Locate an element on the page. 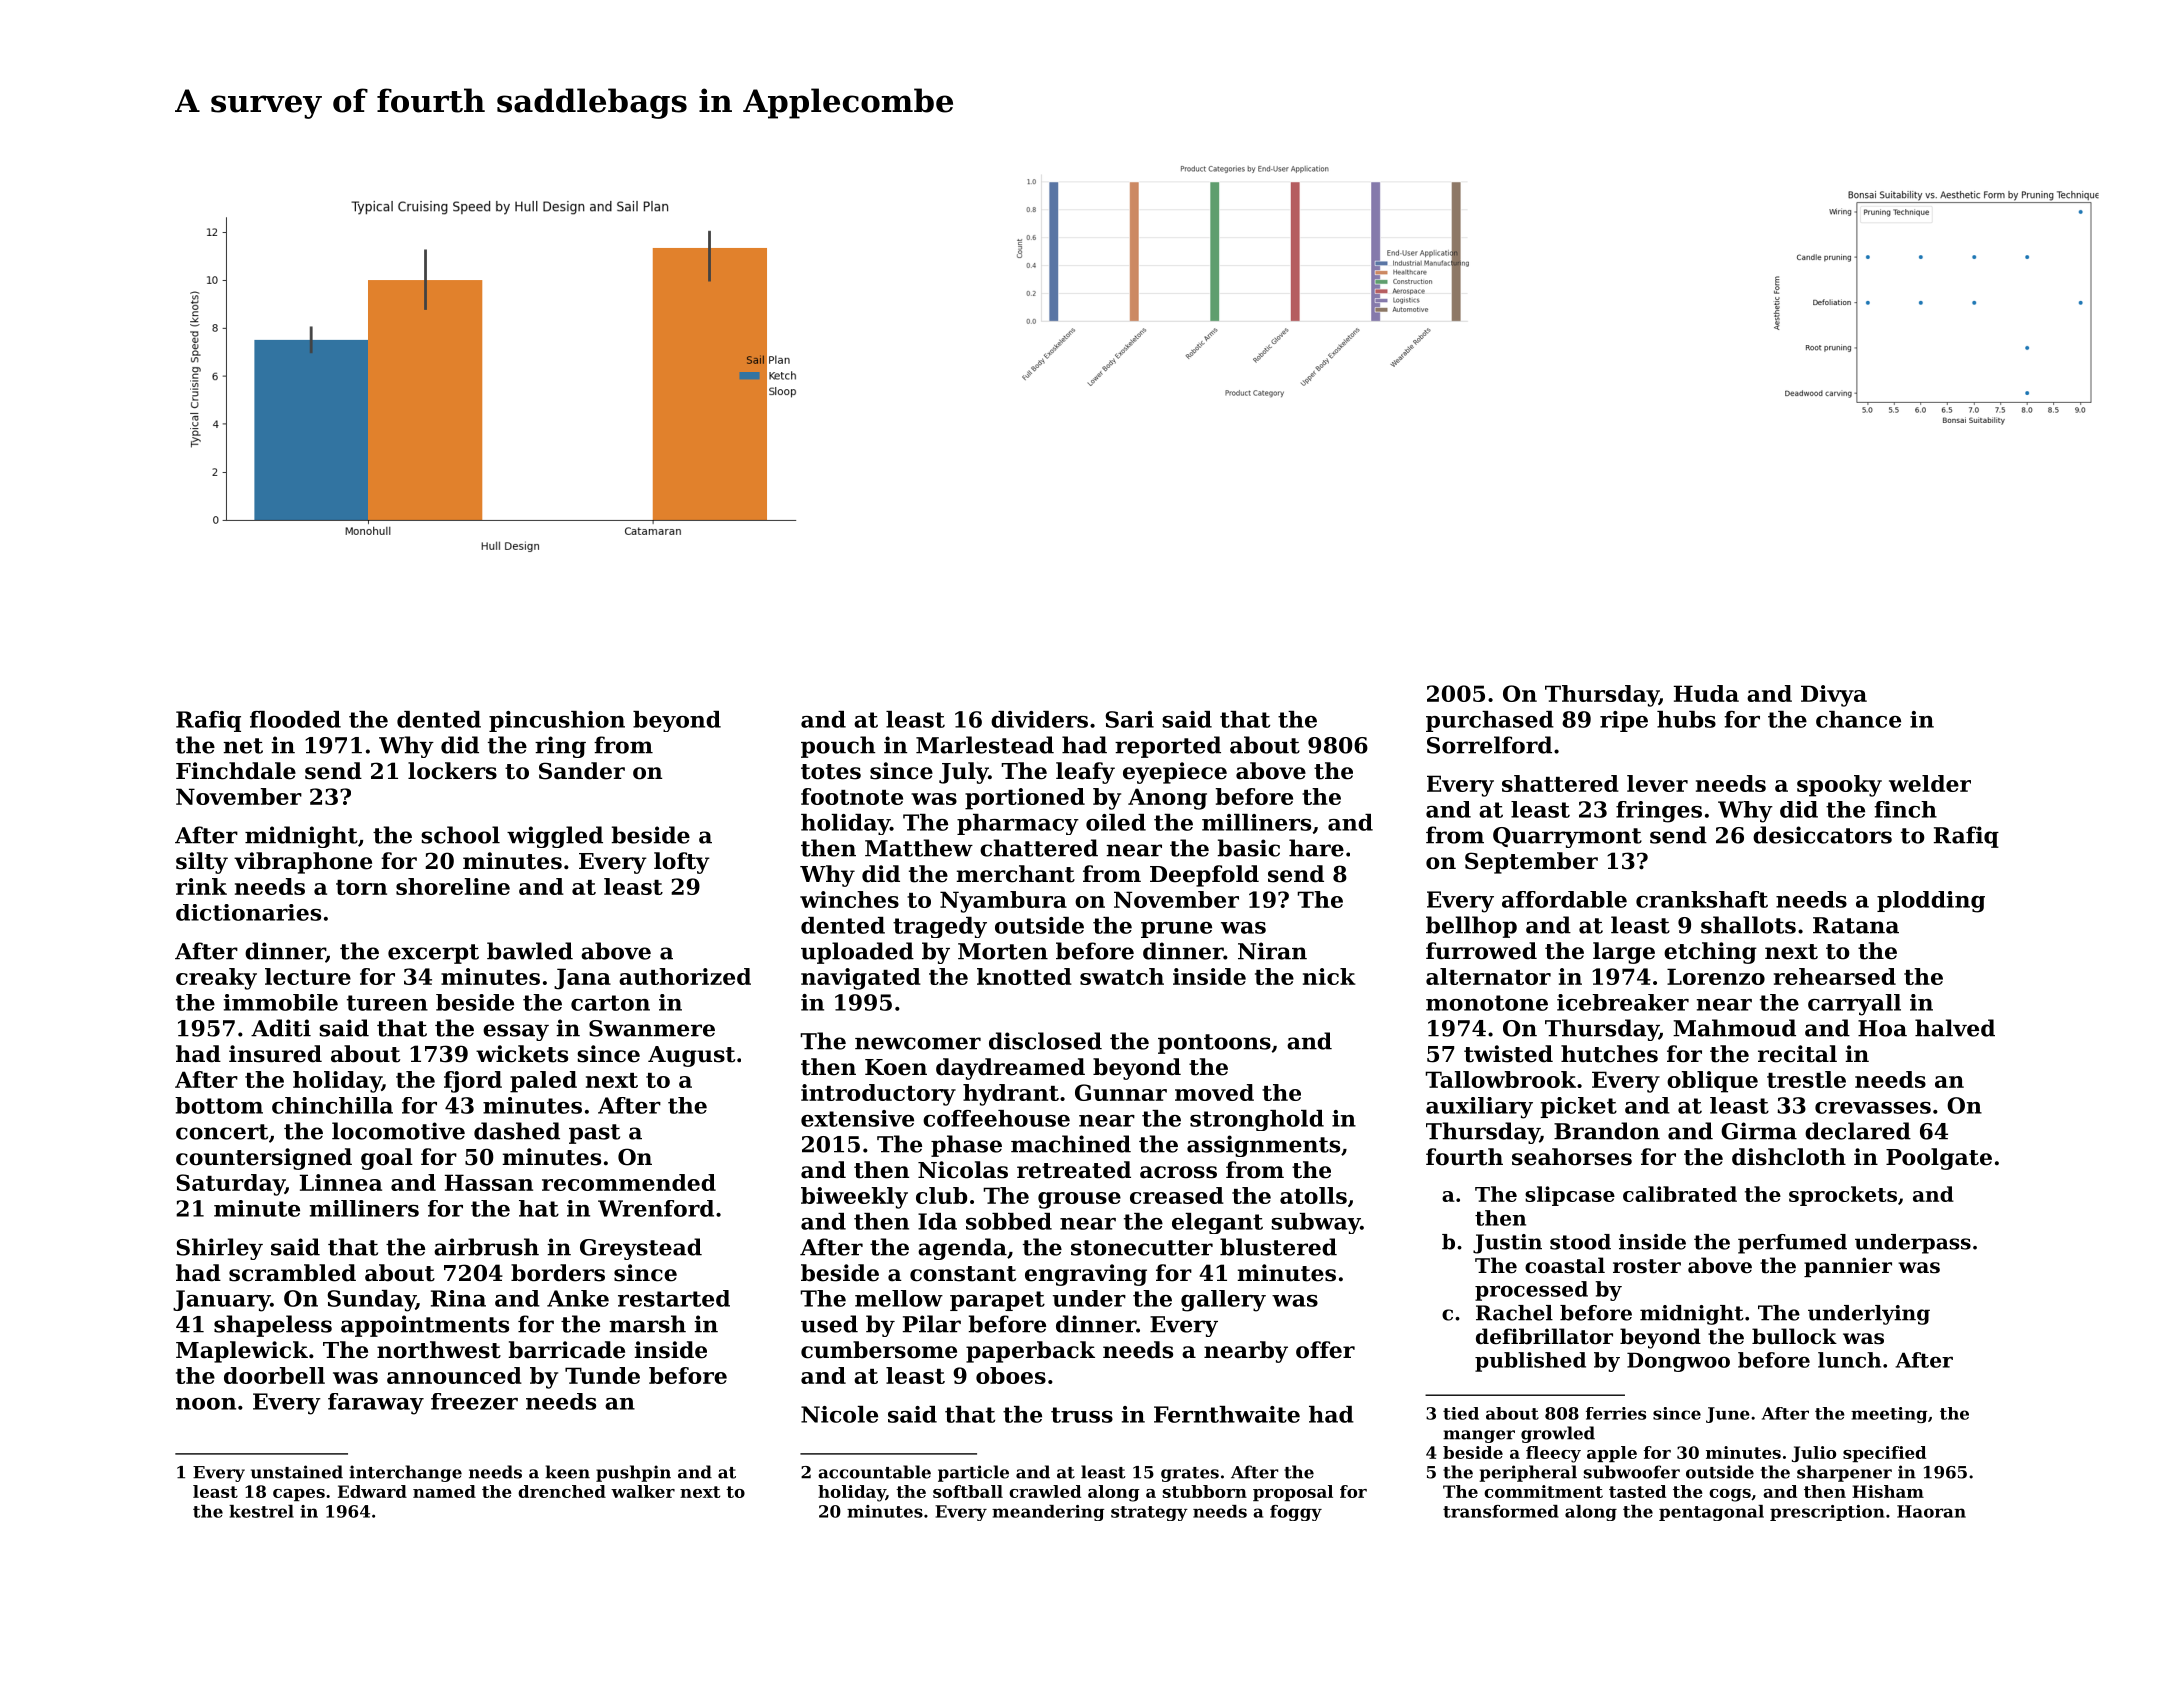  flooded is located at coordinates (295, 719).
